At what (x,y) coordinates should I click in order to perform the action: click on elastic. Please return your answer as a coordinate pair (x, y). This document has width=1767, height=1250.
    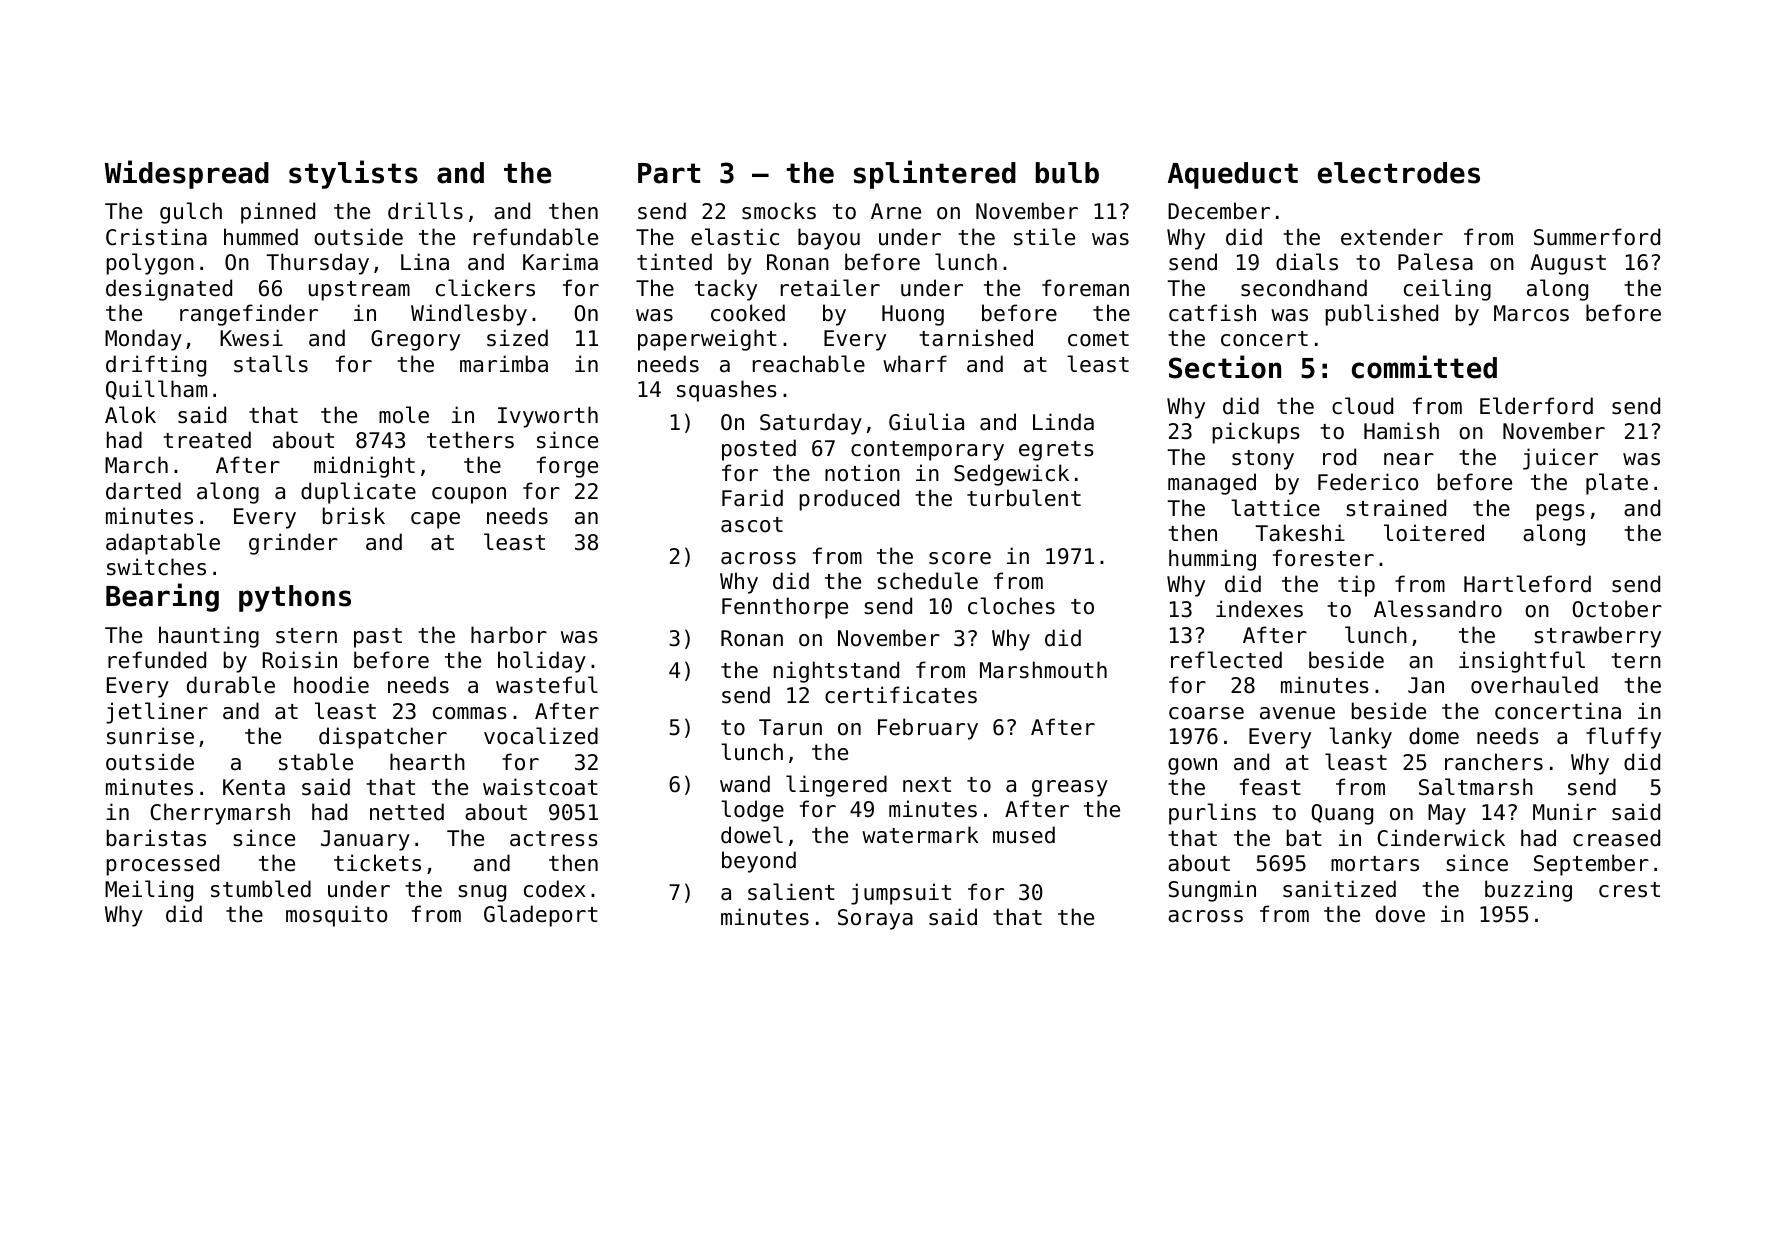
    Looking at the image, I should click on (735, 237).
